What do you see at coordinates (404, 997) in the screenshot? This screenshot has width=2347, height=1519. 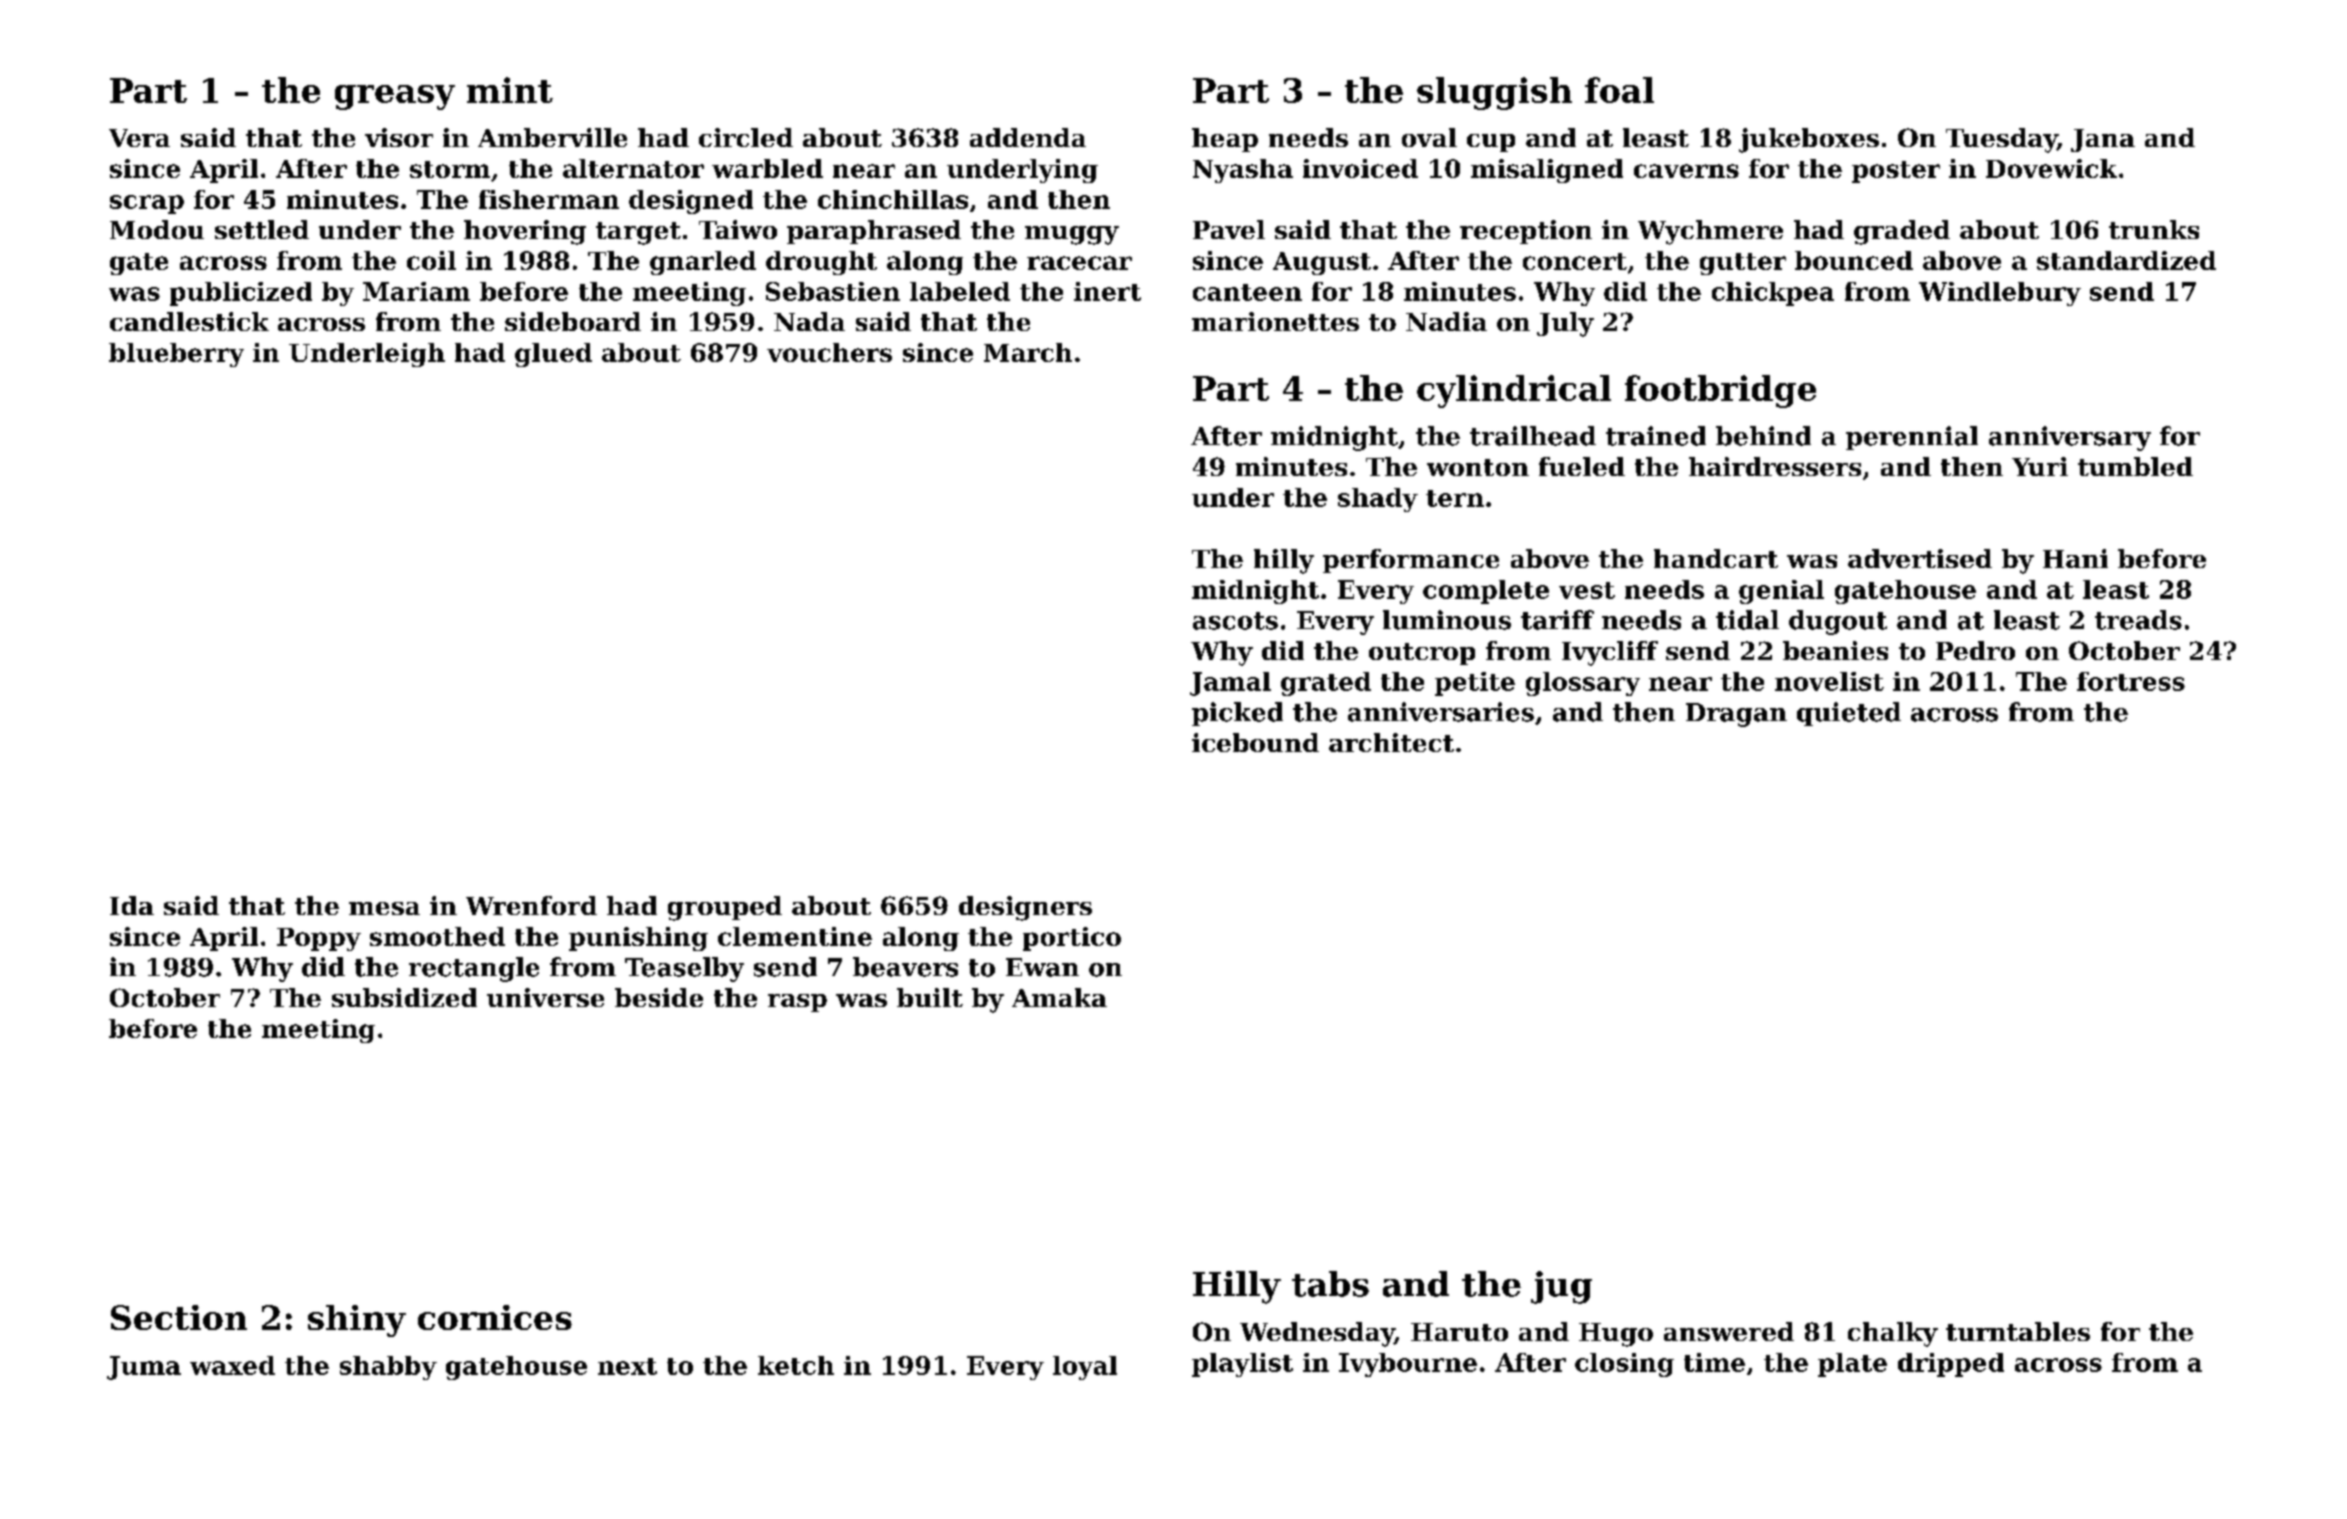 I see `subsidized` at bounding box center [404, 997].
